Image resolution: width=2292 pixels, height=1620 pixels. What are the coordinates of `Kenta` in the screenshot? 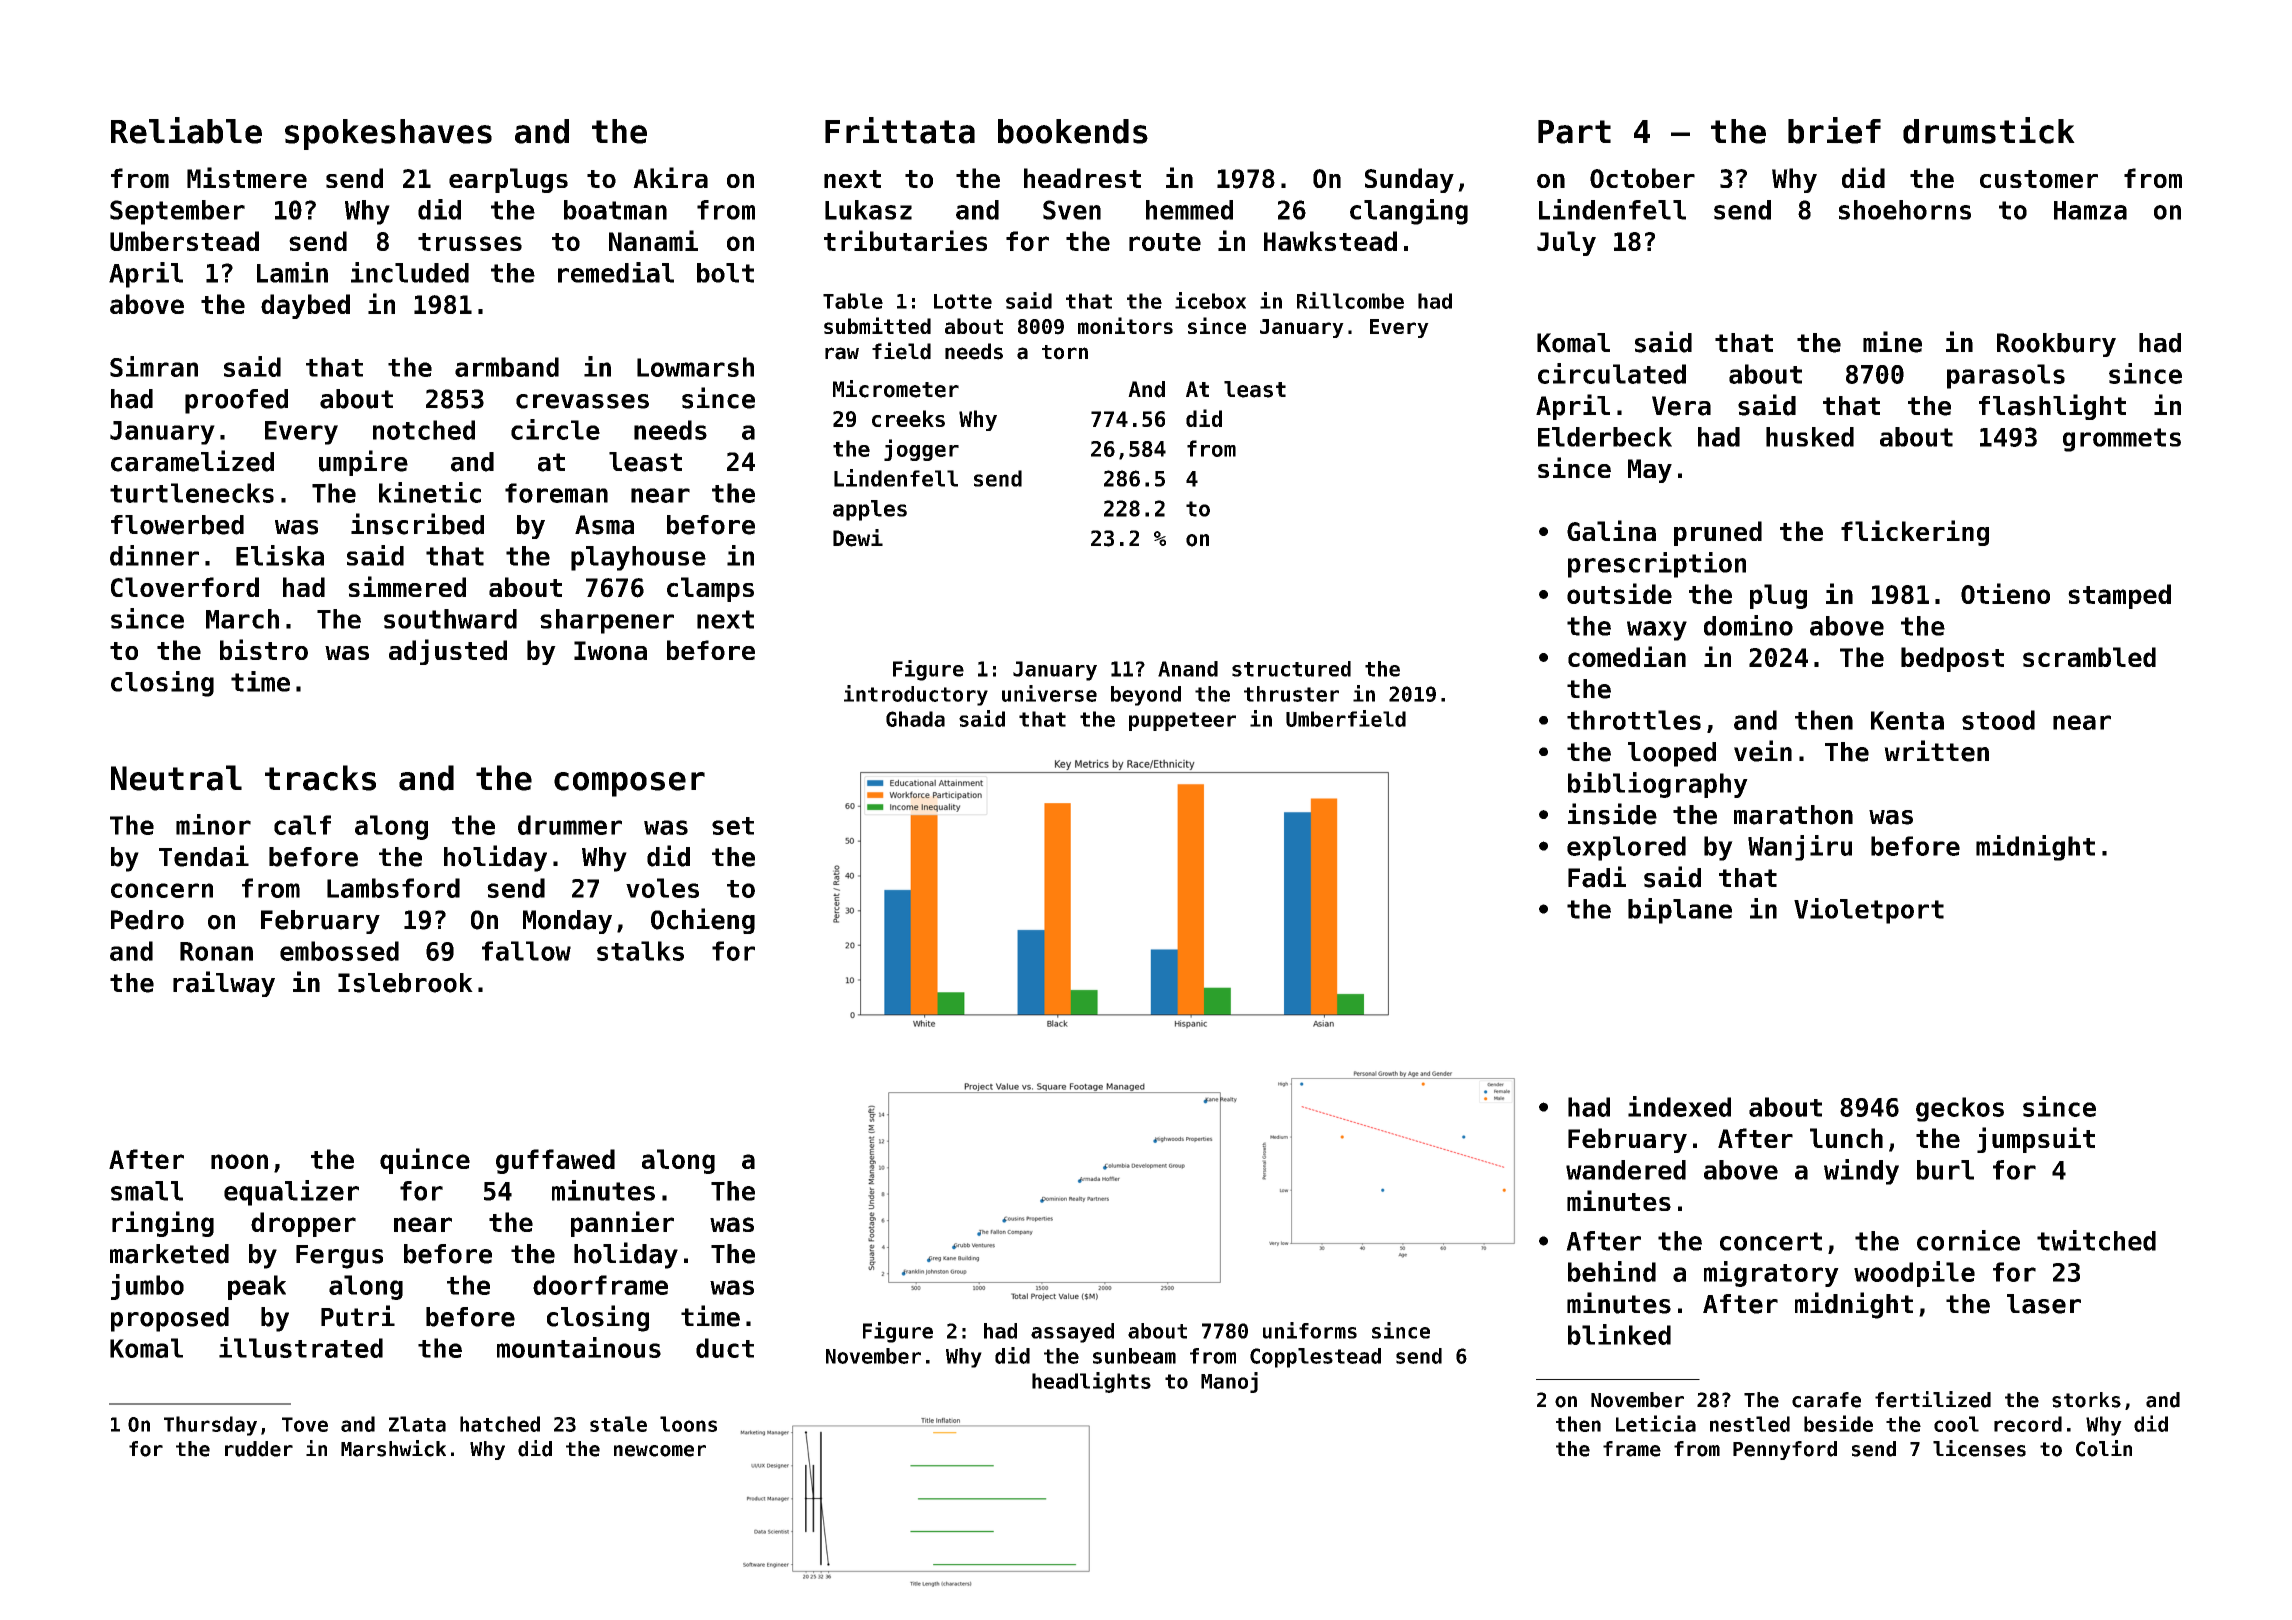 It's located at (1907, 720).
